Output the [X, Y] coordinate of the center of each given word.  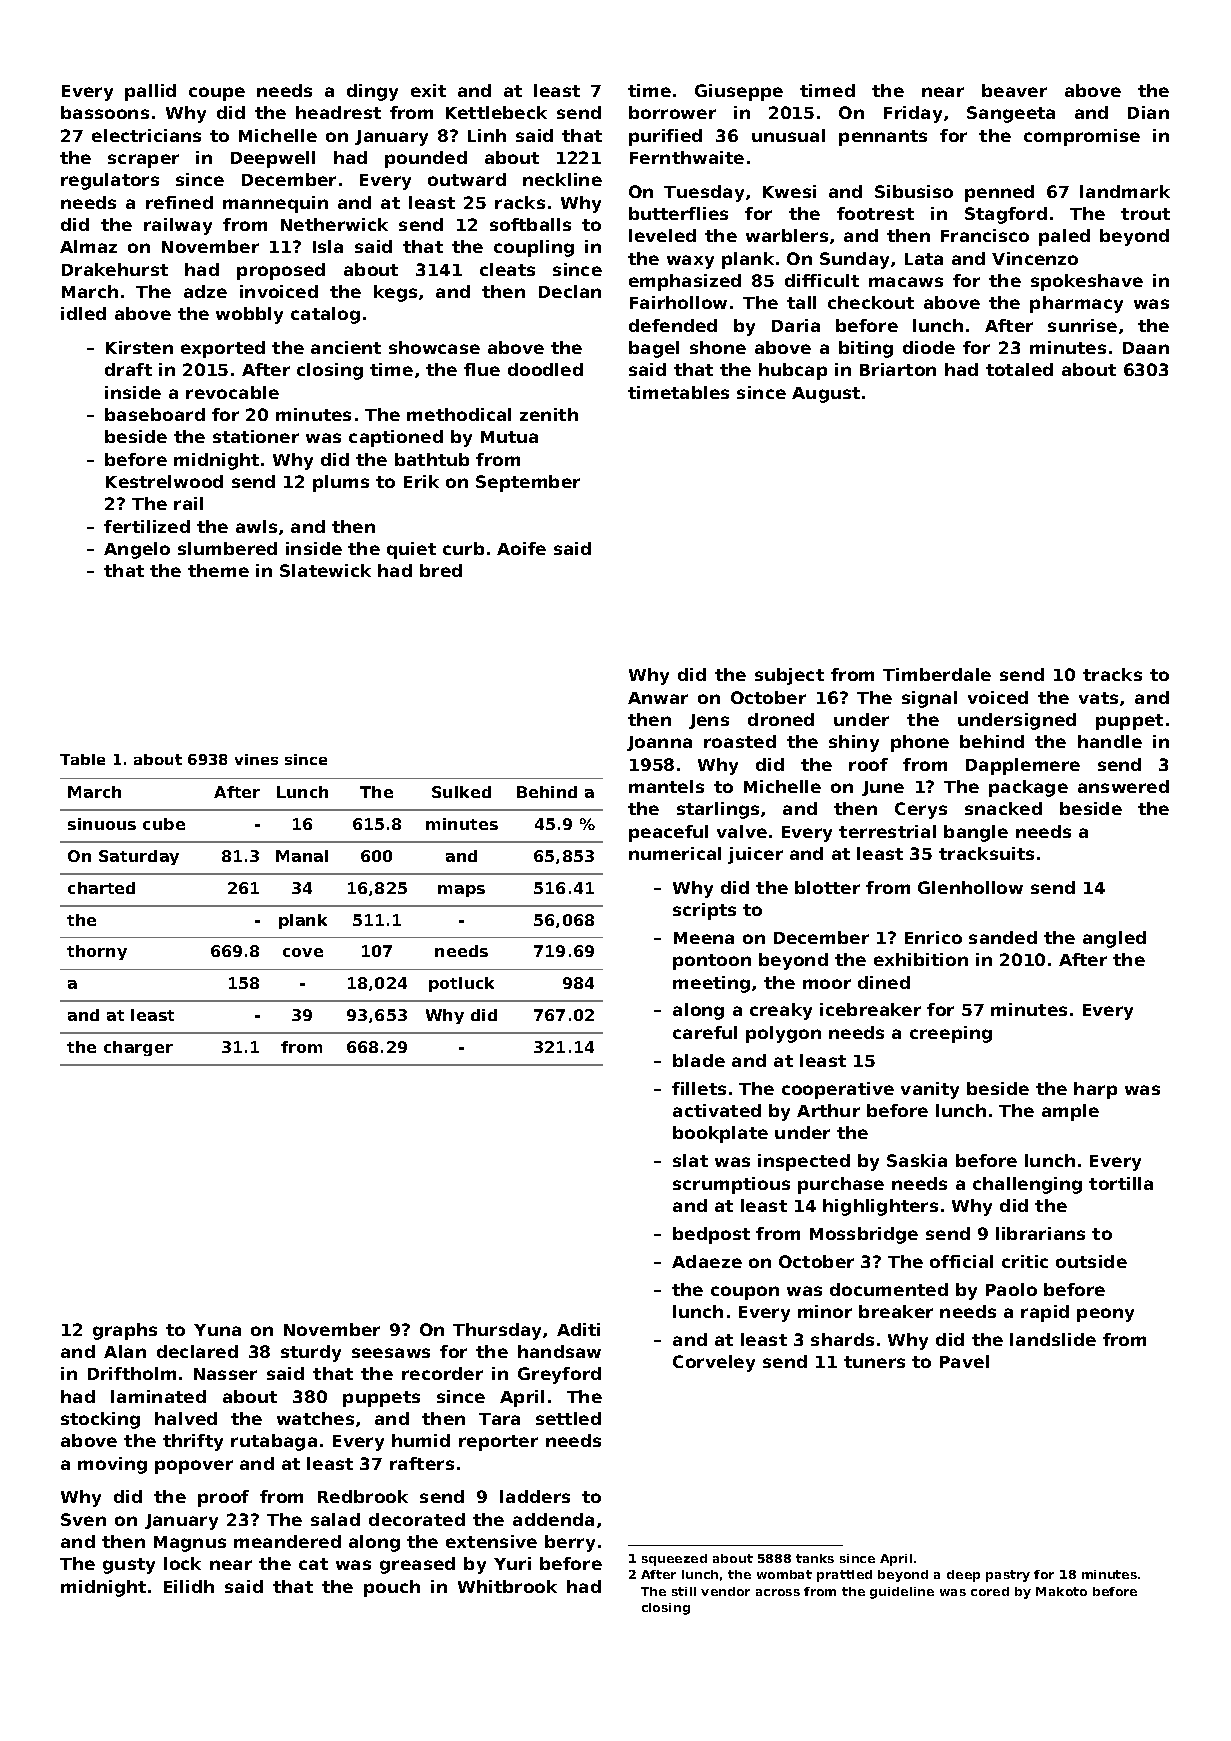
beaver [1014, 90]
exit [428, 90]
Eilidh [189, 1586]
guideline [902, 1593]
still [684, 1591]
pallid [150, 92]
